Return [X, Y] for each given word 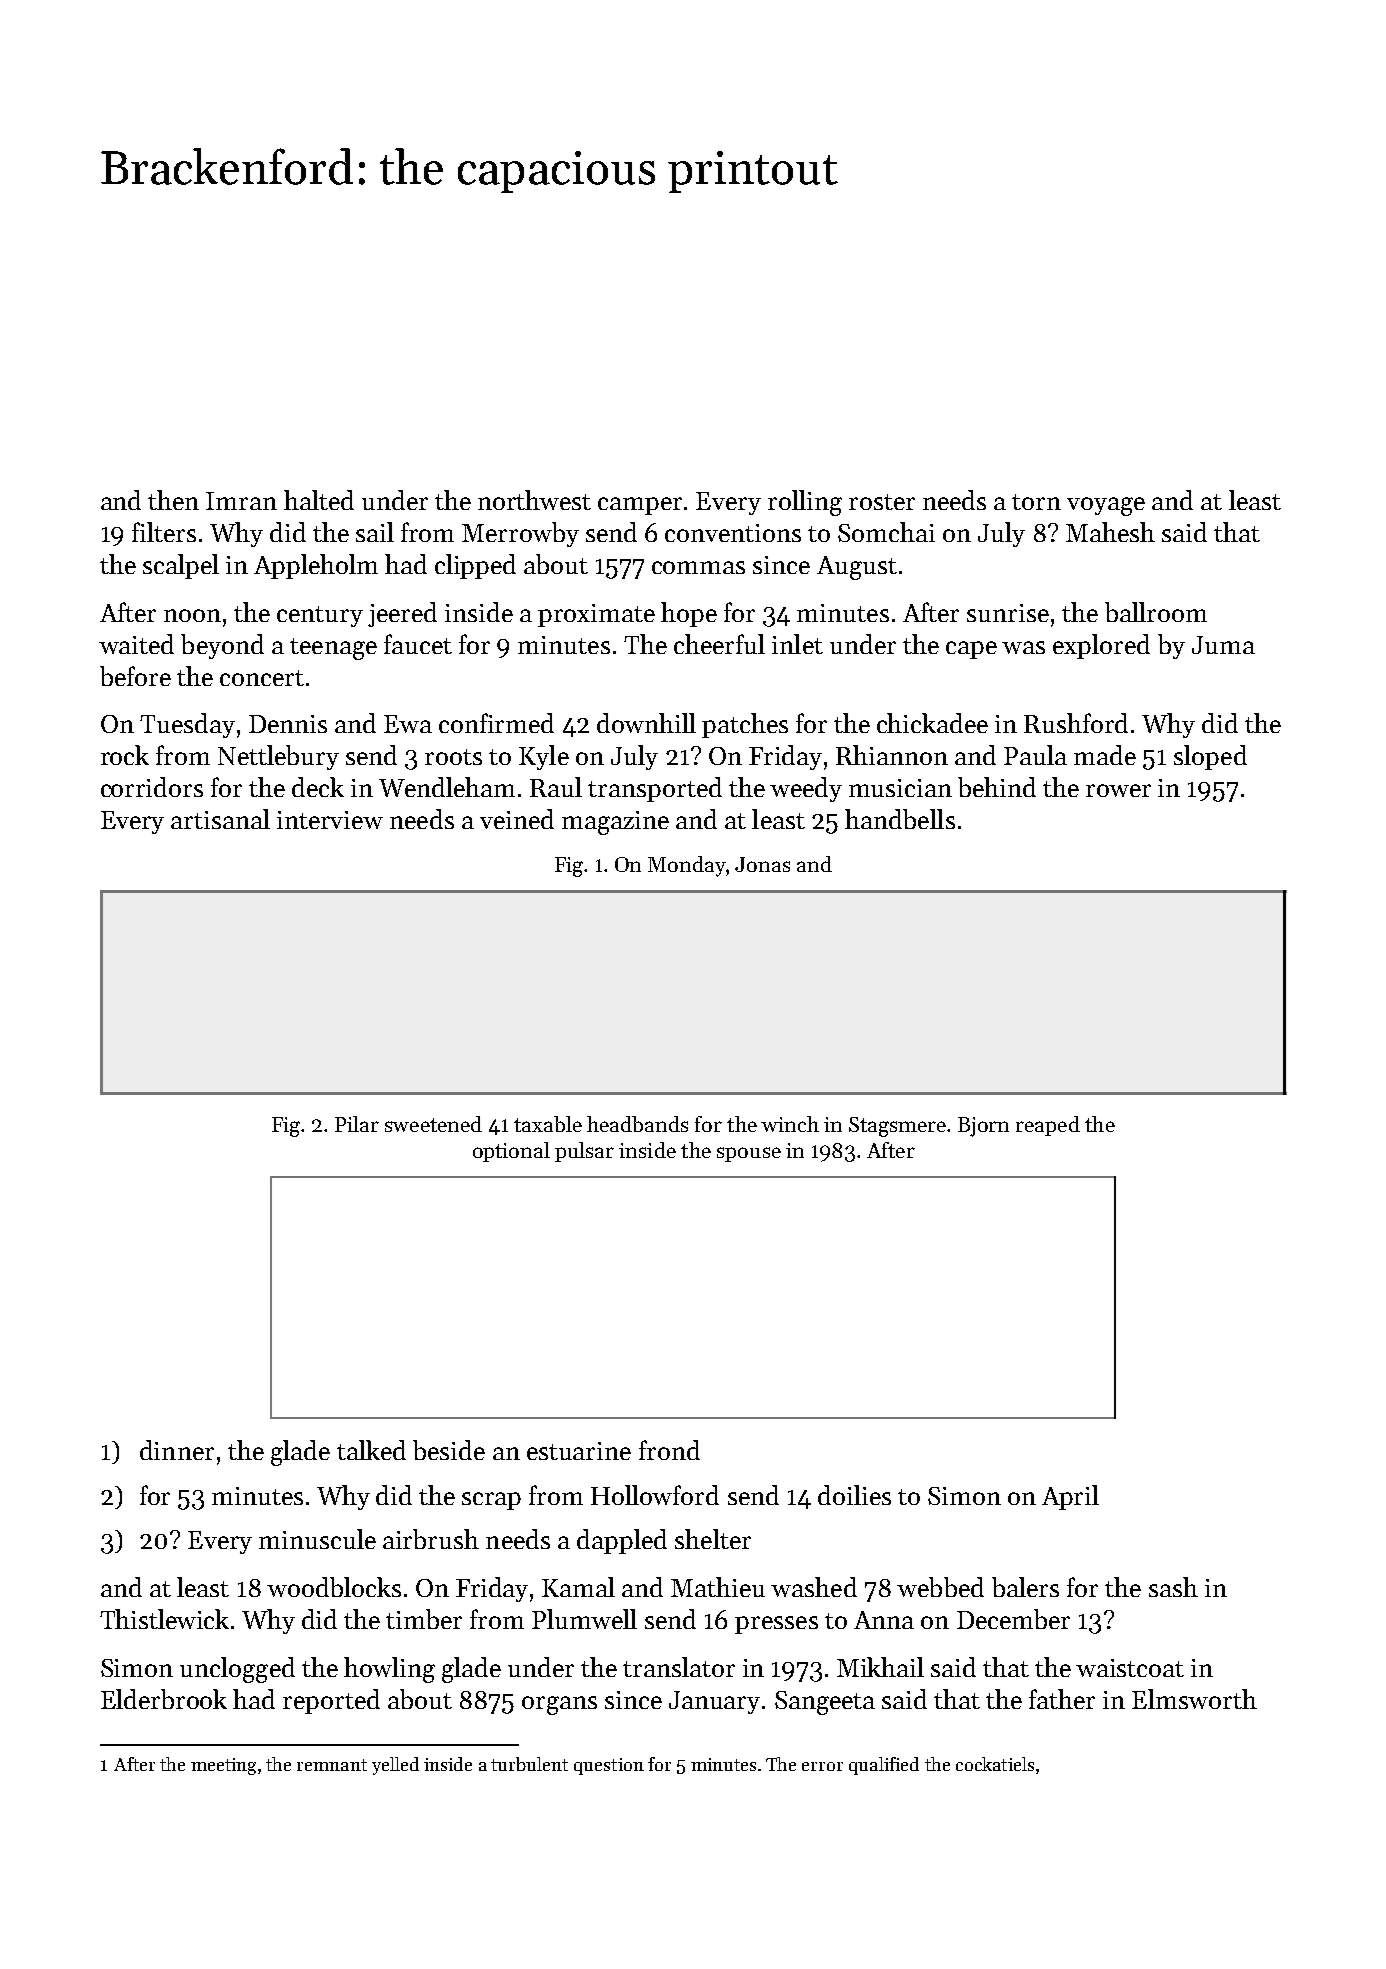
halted [319, 500]
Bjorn [983, 1127]
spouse [749, 1154]
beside [449, 1450]
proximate [596, 615]
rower [1118, 790]
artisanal [220, 819]
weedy [806, 789]
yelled [395, 1766]
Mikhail [880, 1667]
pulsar [584, 1152]
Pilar [357, 1124]
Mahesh [1110, 532]
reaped [1048, 1126]
